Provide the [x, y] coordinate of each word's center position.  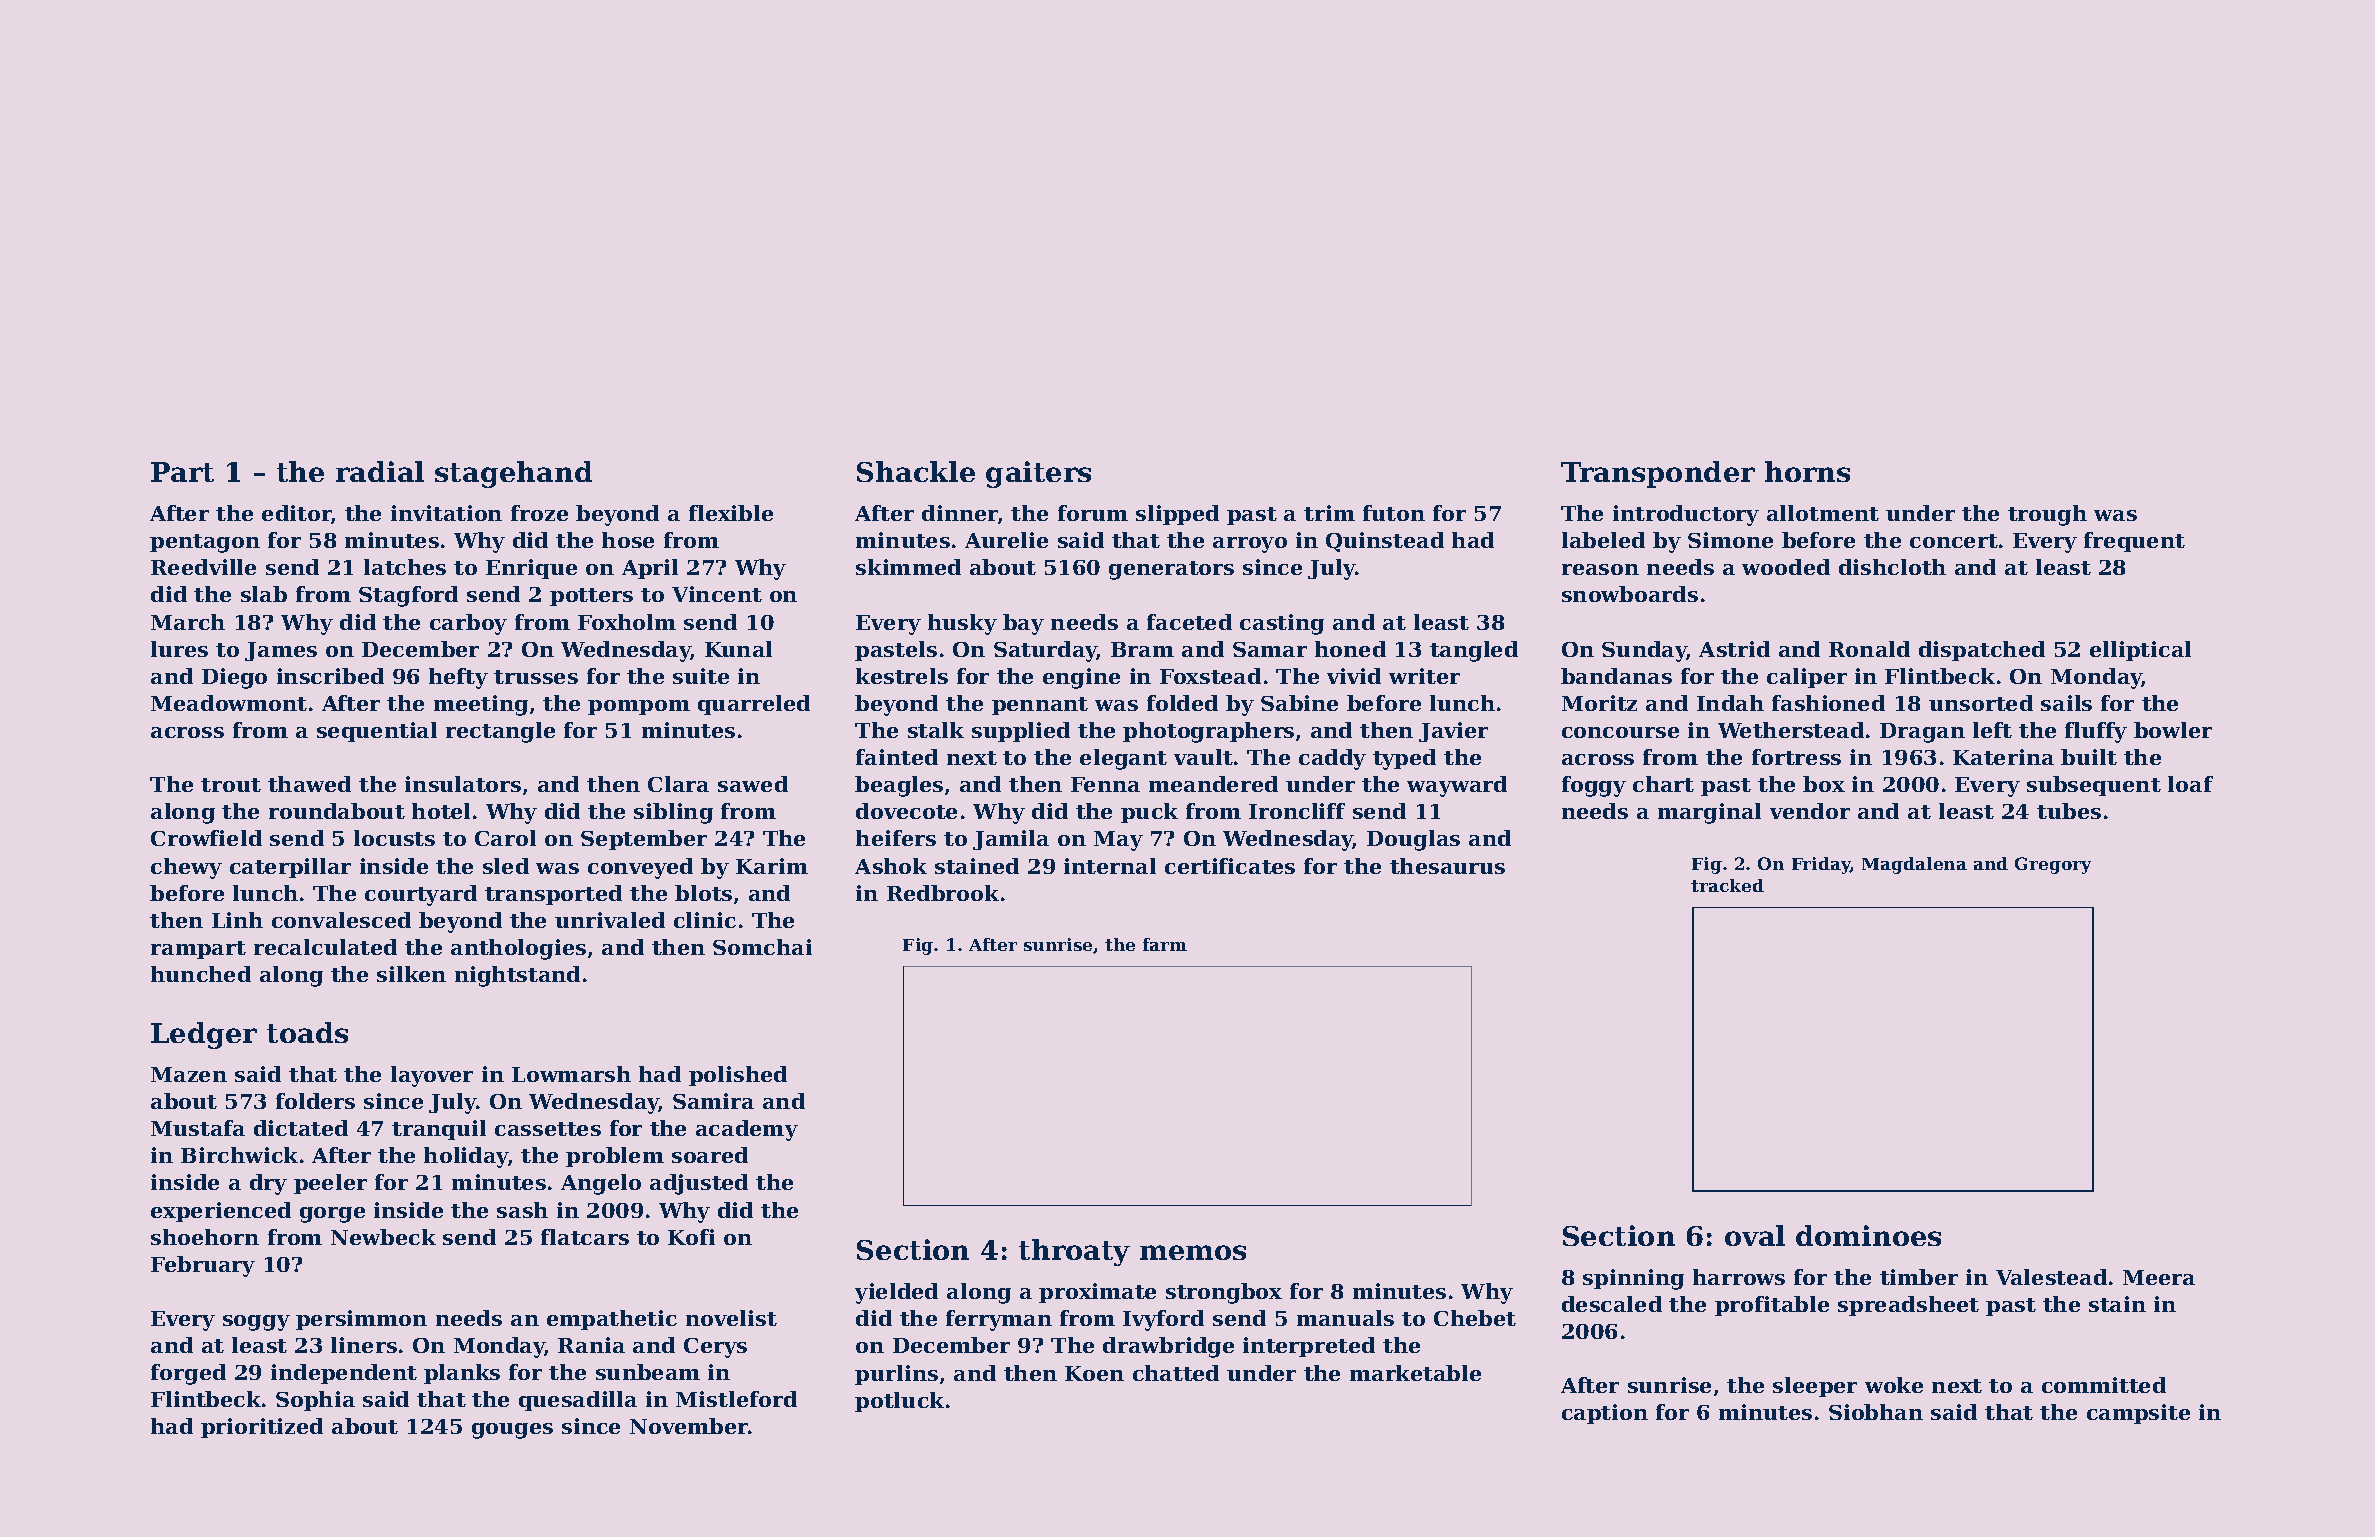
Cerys [715, 1348]
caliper [1807, 678]
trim [1329, 513]
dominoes [1868, 1235]
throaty [1074, 1252]
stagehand [513, 474]
